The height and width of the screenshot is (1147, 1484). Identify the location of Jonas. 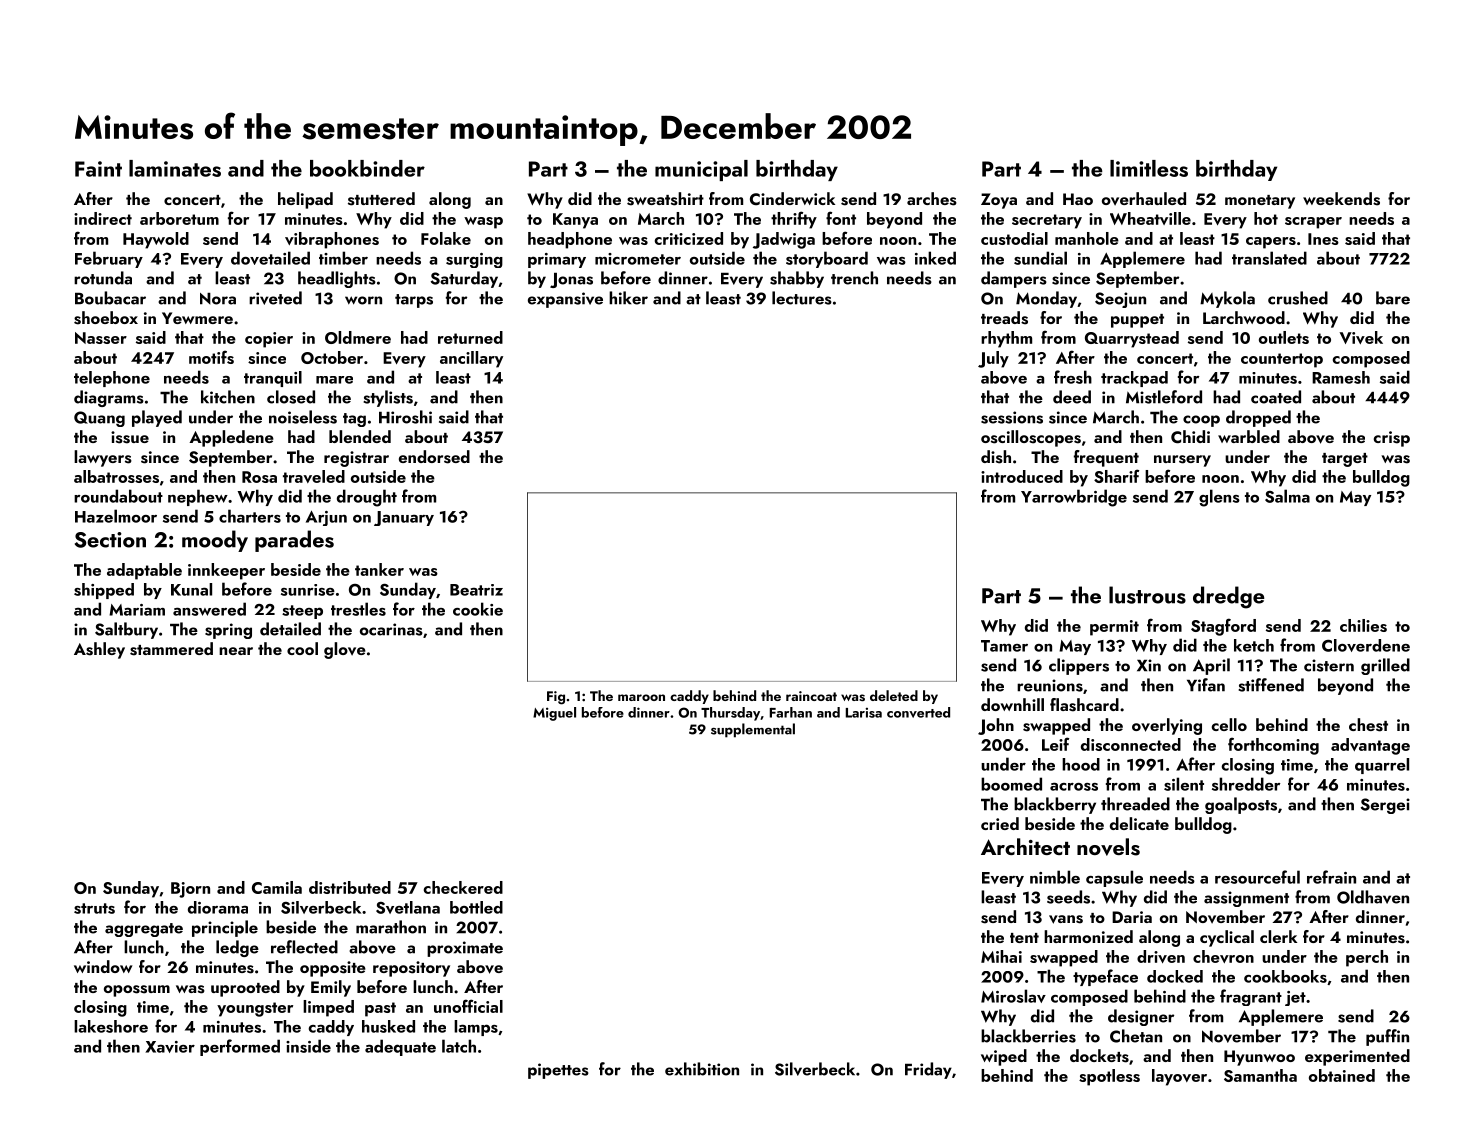
(571, 280).
